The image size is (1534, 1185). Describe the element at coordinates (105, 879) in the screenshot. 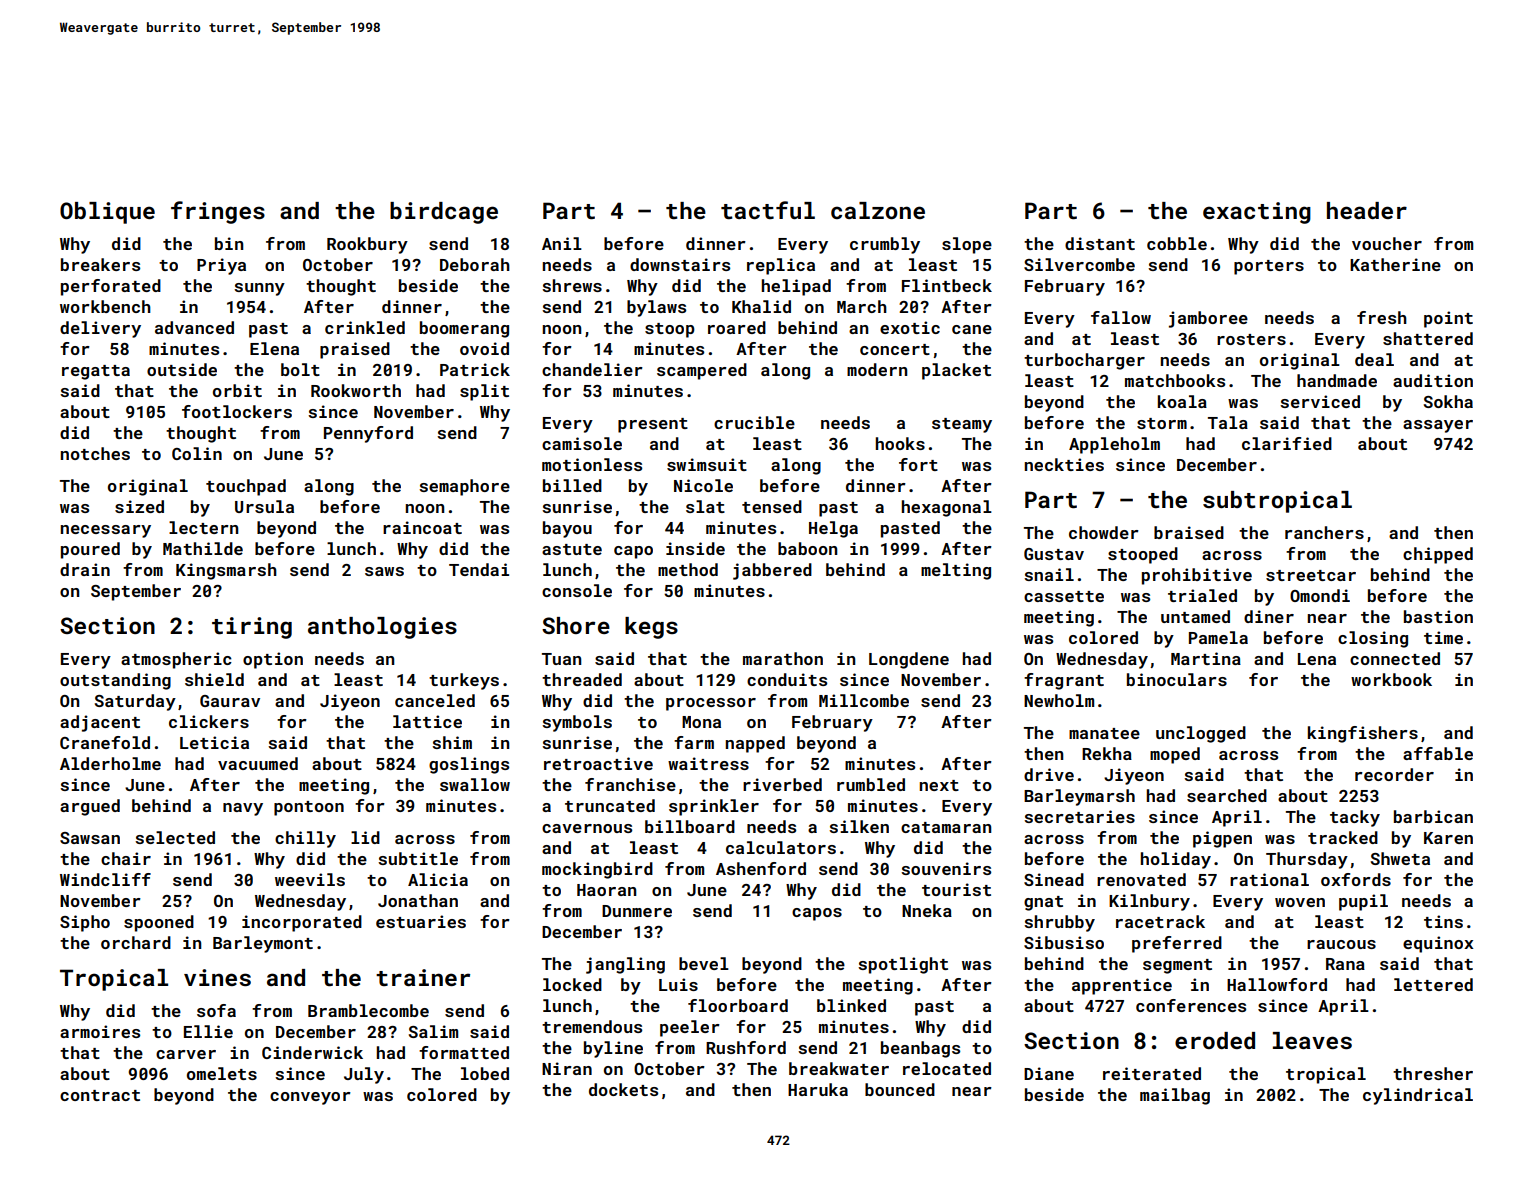

I see `Windcliff` at that location.
